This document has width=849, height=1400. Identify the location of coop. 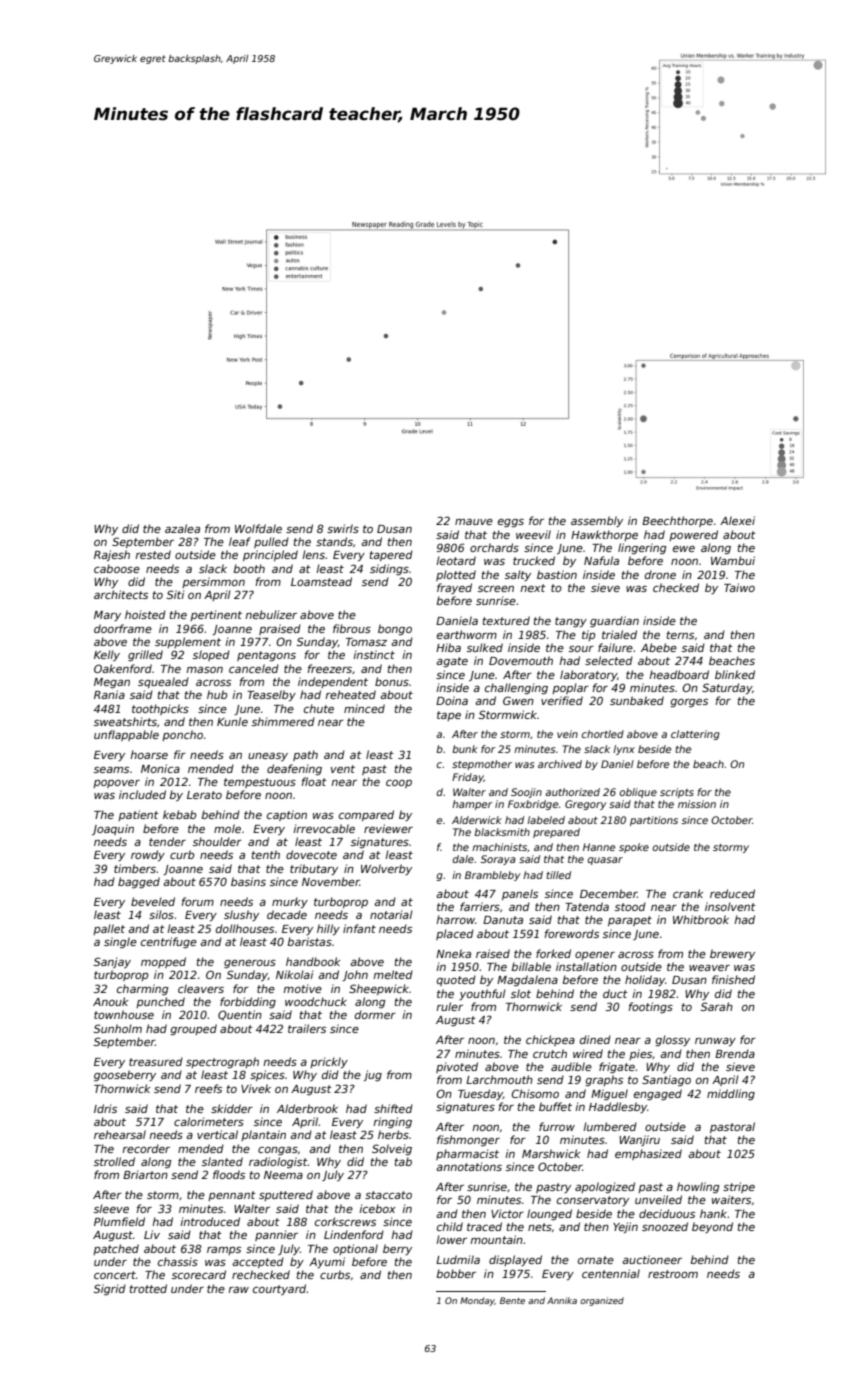
(399, 784).
